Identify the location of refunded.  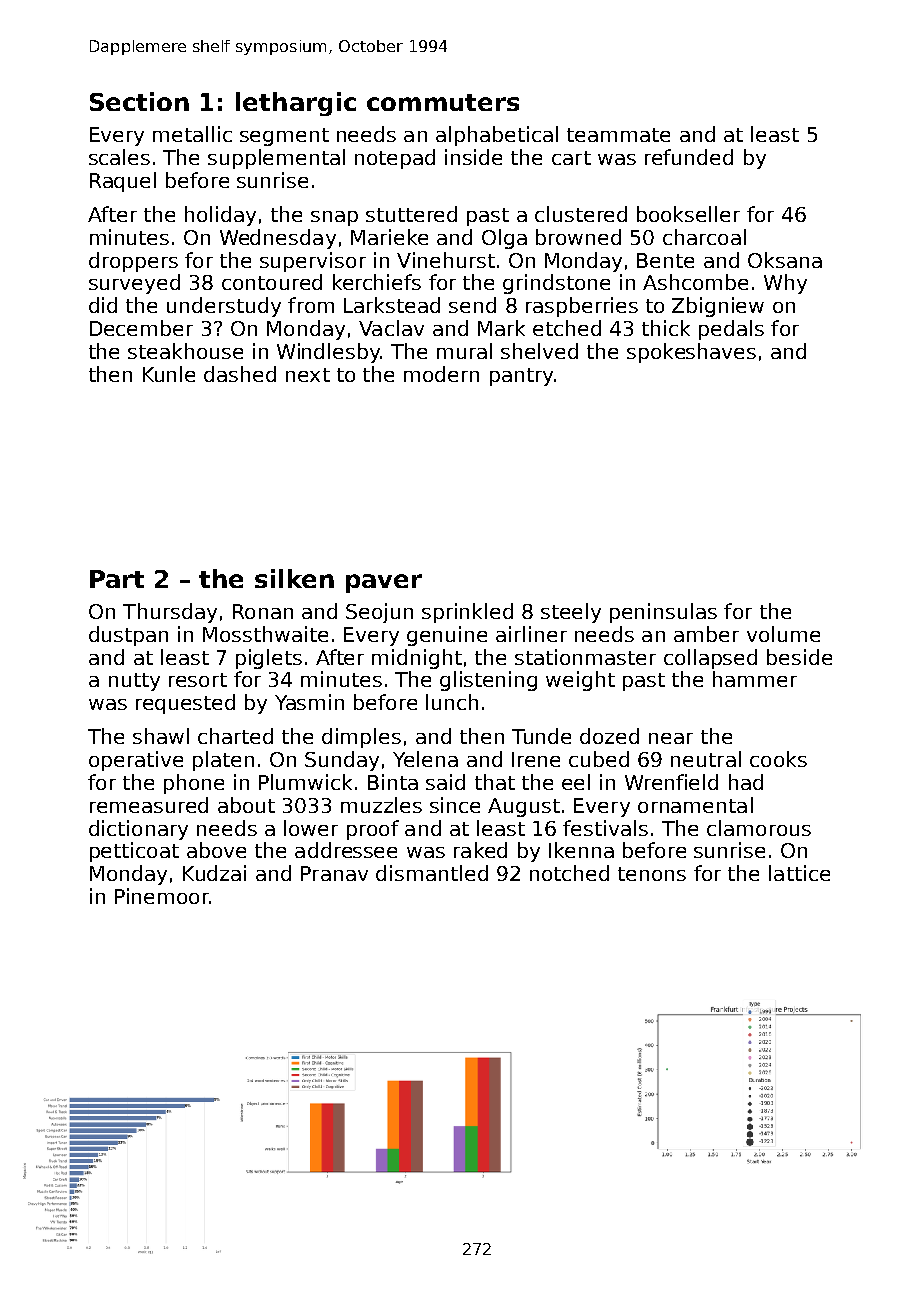
(689, 157).
